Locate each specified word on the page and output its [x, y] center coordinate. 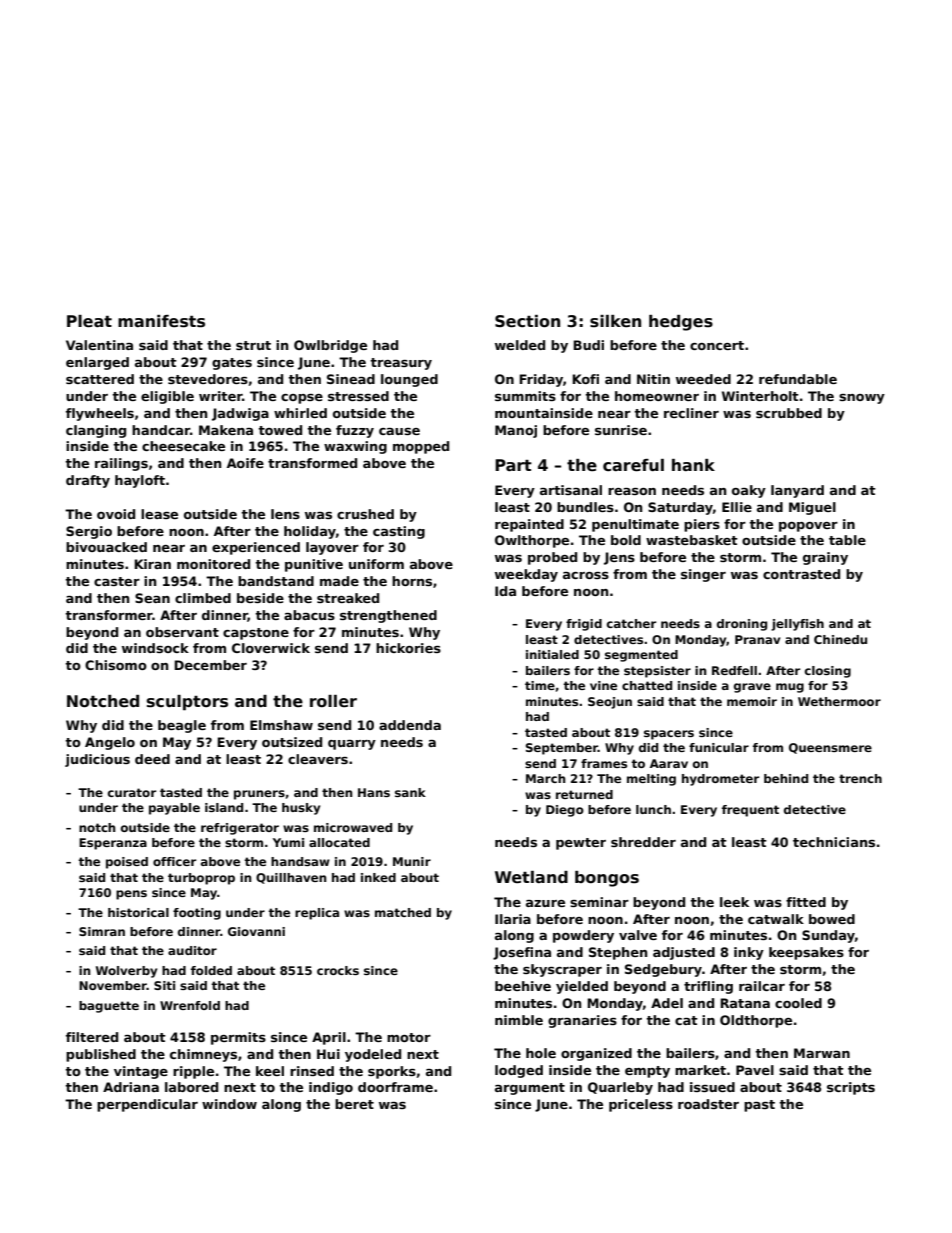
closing [828, 672]
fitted [806, 902]
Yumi [288, 842]
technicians [834, 842]
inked [378, 877]
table [847, 540]
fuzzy [355, 431]
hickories [408, 648]
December [210, 665]
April [329, 1038]
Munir [412, 861]
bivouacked [106, 547]
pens [131, 895]
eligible [167, 397]
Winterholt [760, 396]
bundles [585, 507]
